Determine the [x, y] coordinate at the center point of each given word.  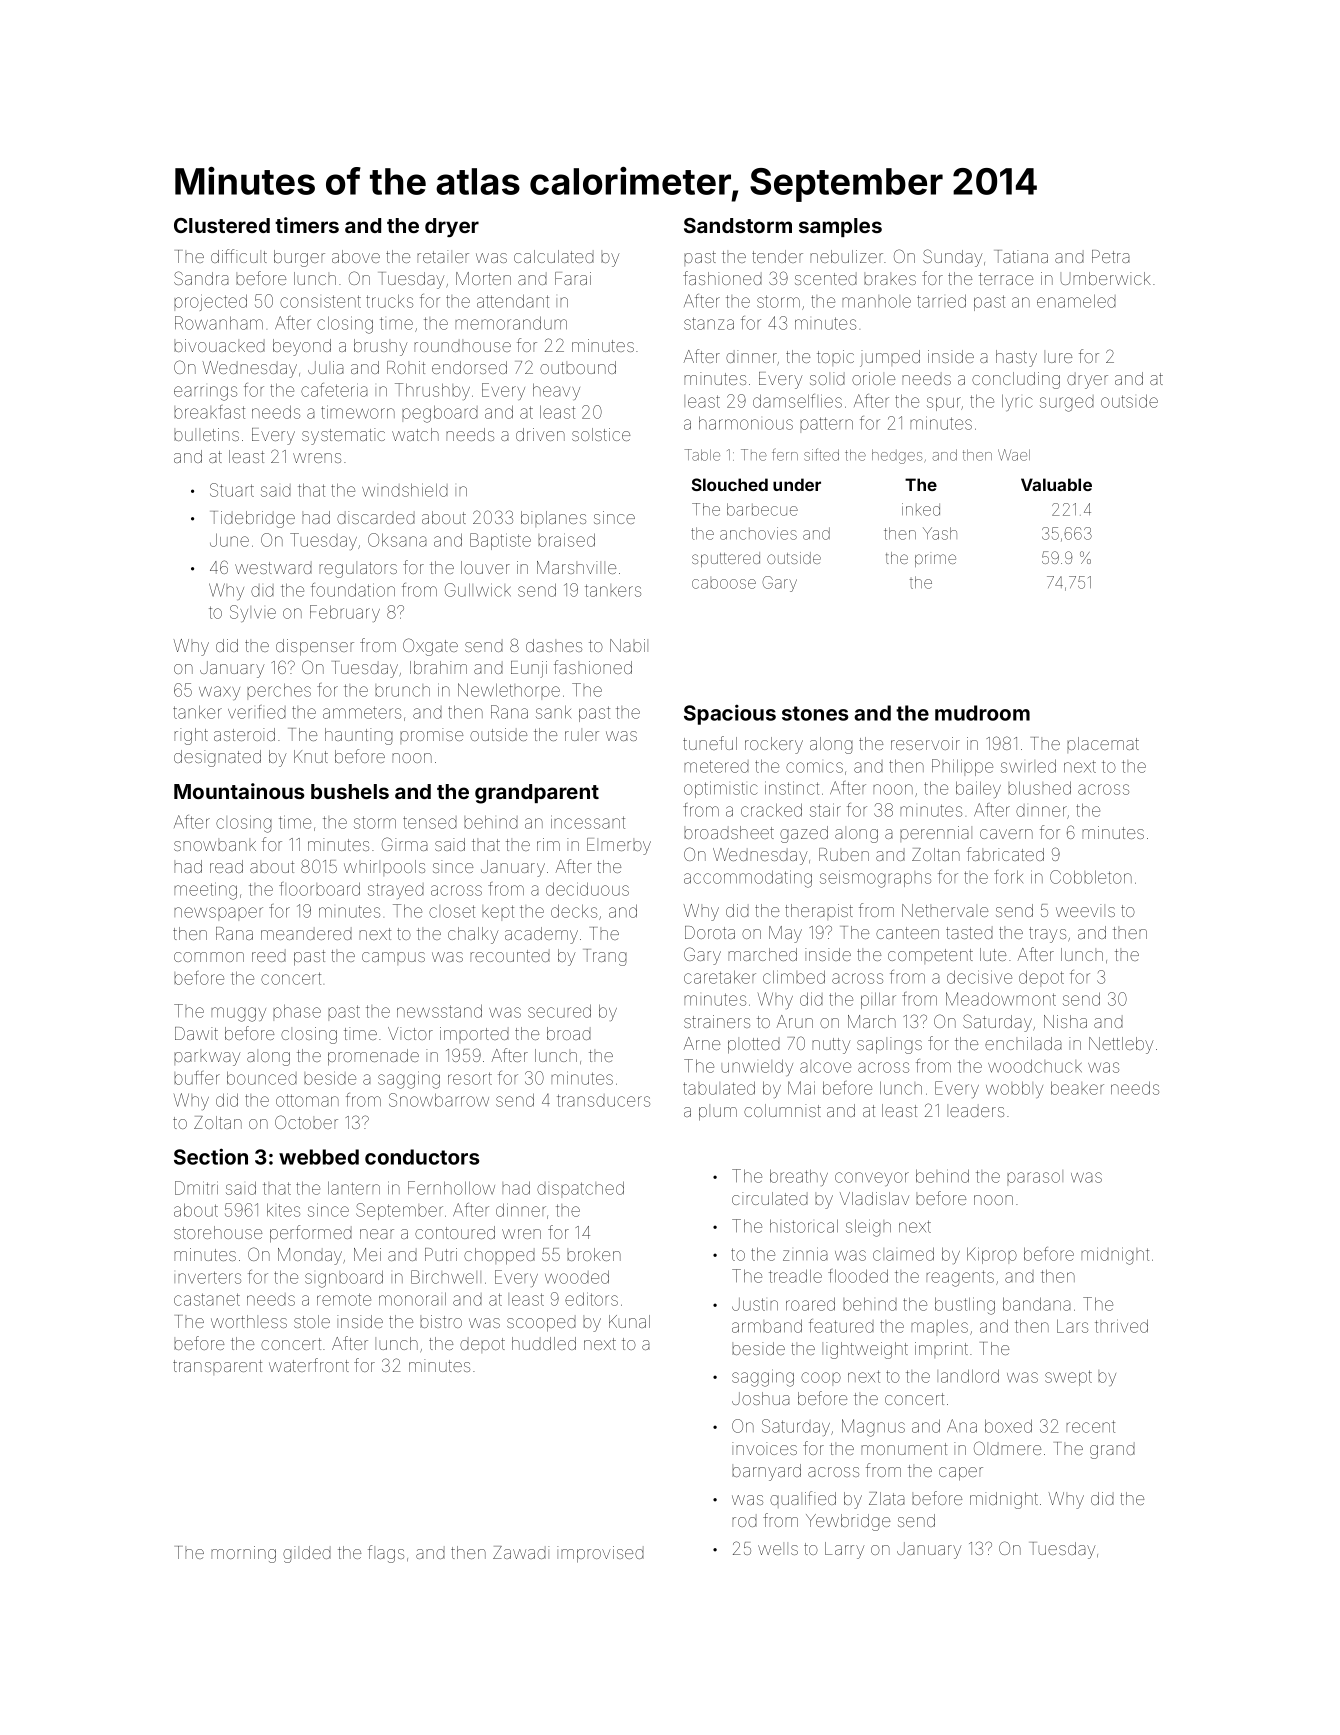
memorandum [511, 323]
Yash [940, 533]
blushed [1039, 788]
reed [269, 955]
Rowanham [219, 323]
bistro [441, 1321]
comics [814, 767]
